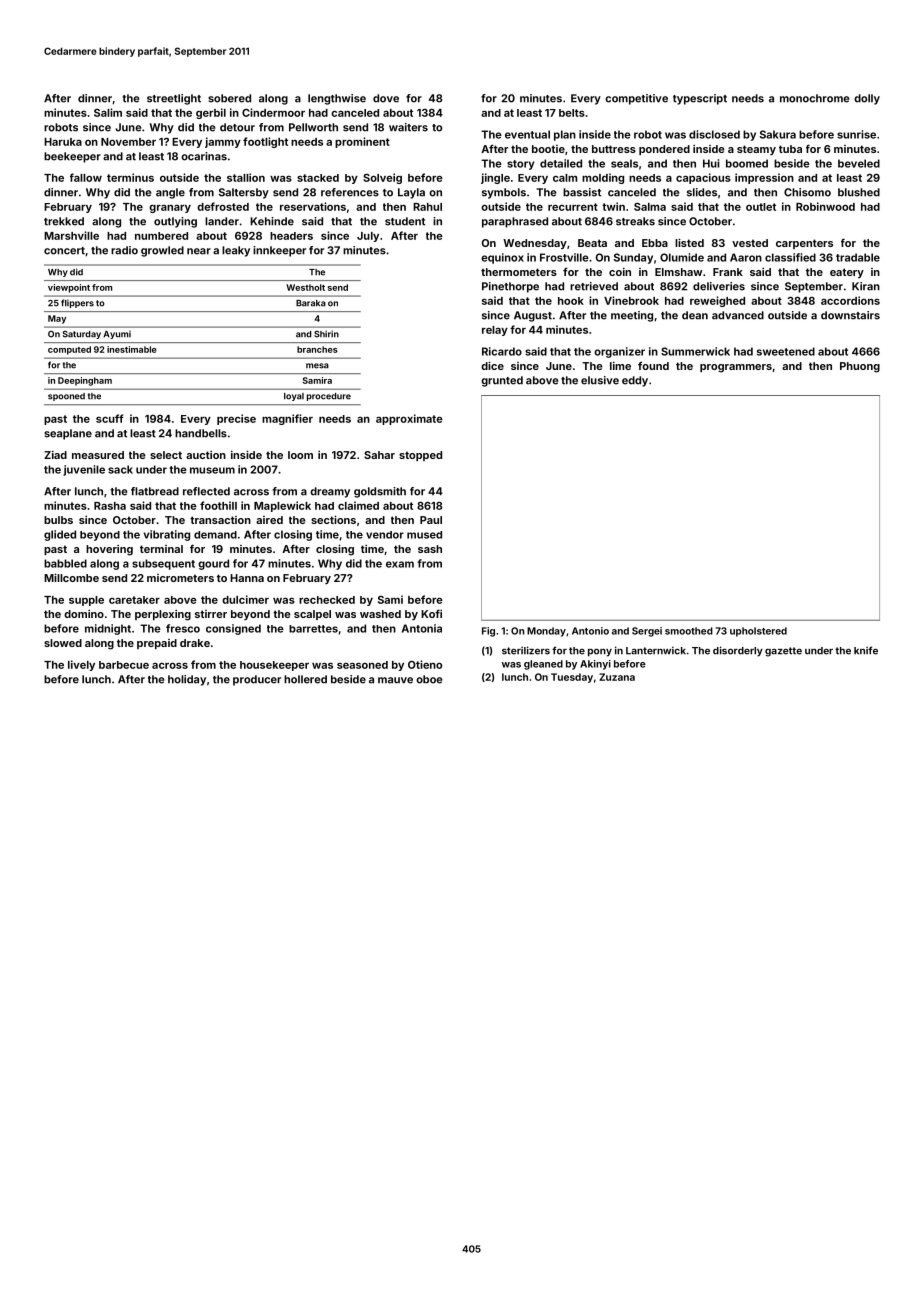 Image resolution: width=924 pixels, height=1308 pixels. I want to click on fresco, so click(183, 628).
